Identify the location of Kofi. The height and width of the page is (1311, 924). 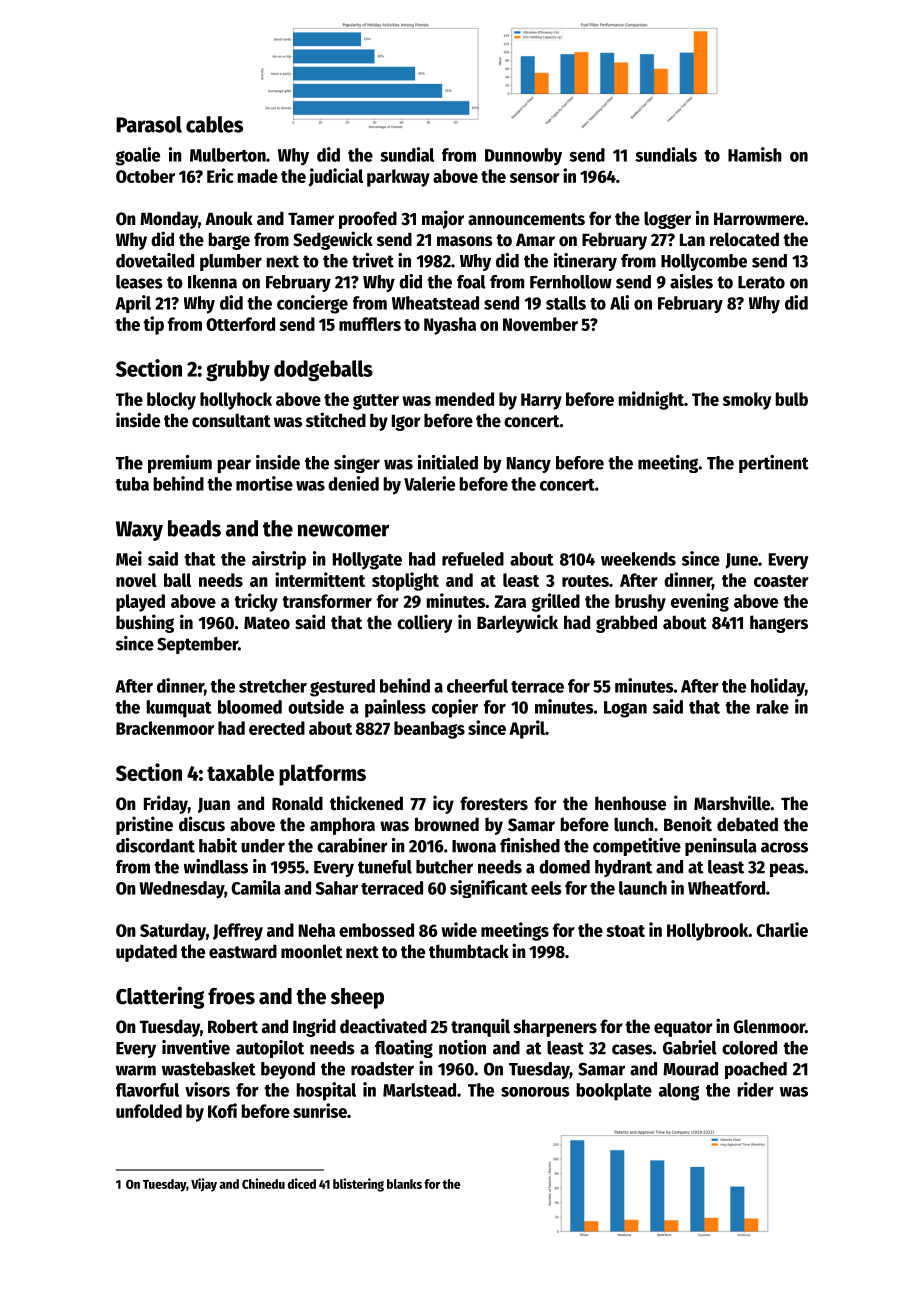
(222, 1110).
